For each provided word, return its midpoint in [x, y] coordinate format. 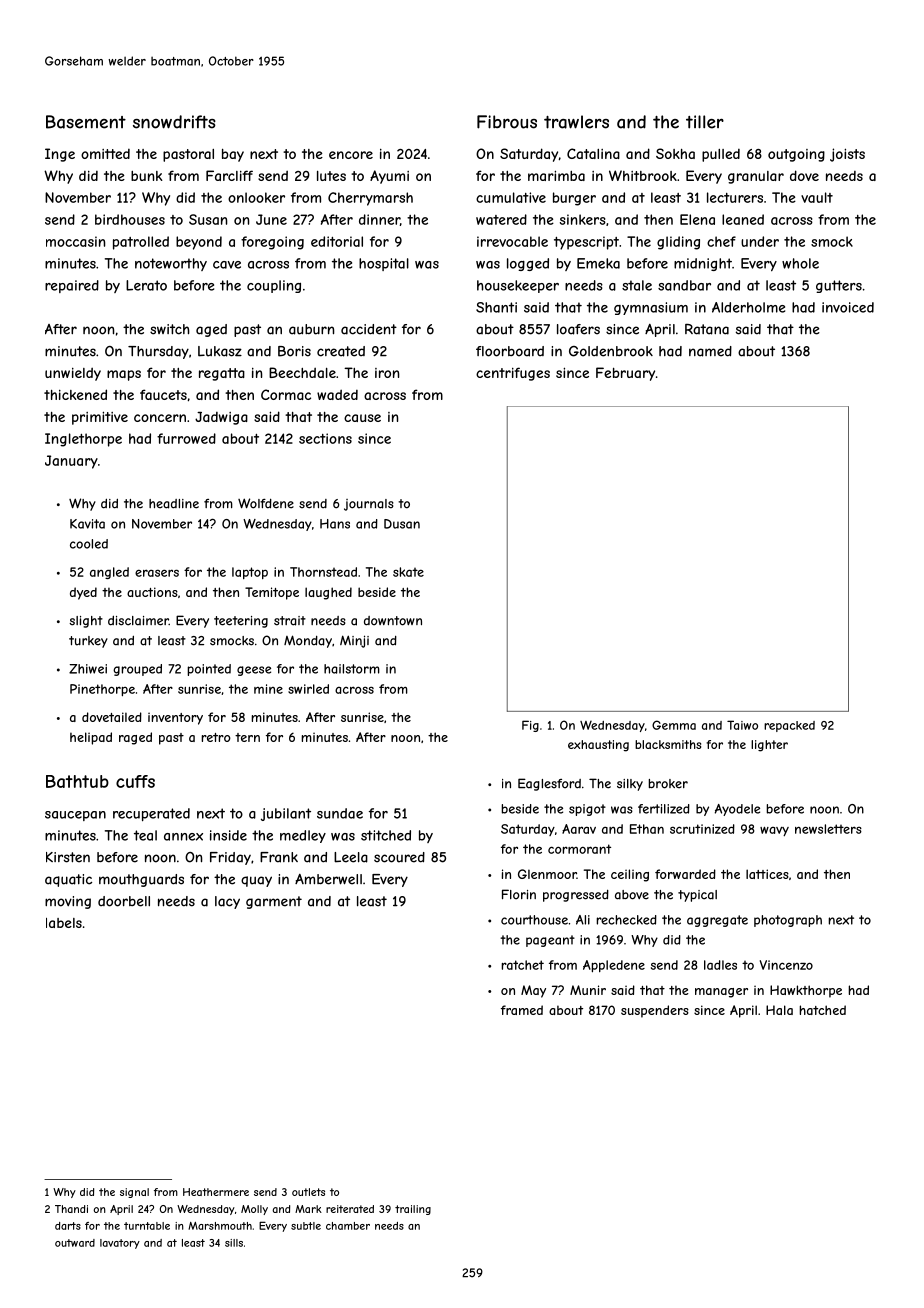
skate [408, 572]
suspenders [655, 1011]
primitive [100, 418]
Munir [588, 990]
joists [847, 155]
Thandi [71, 1209]
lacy [227, 902]
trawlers [576, 122]
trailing [413, 1210]
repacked [789, 726]
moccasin [75, 241]
